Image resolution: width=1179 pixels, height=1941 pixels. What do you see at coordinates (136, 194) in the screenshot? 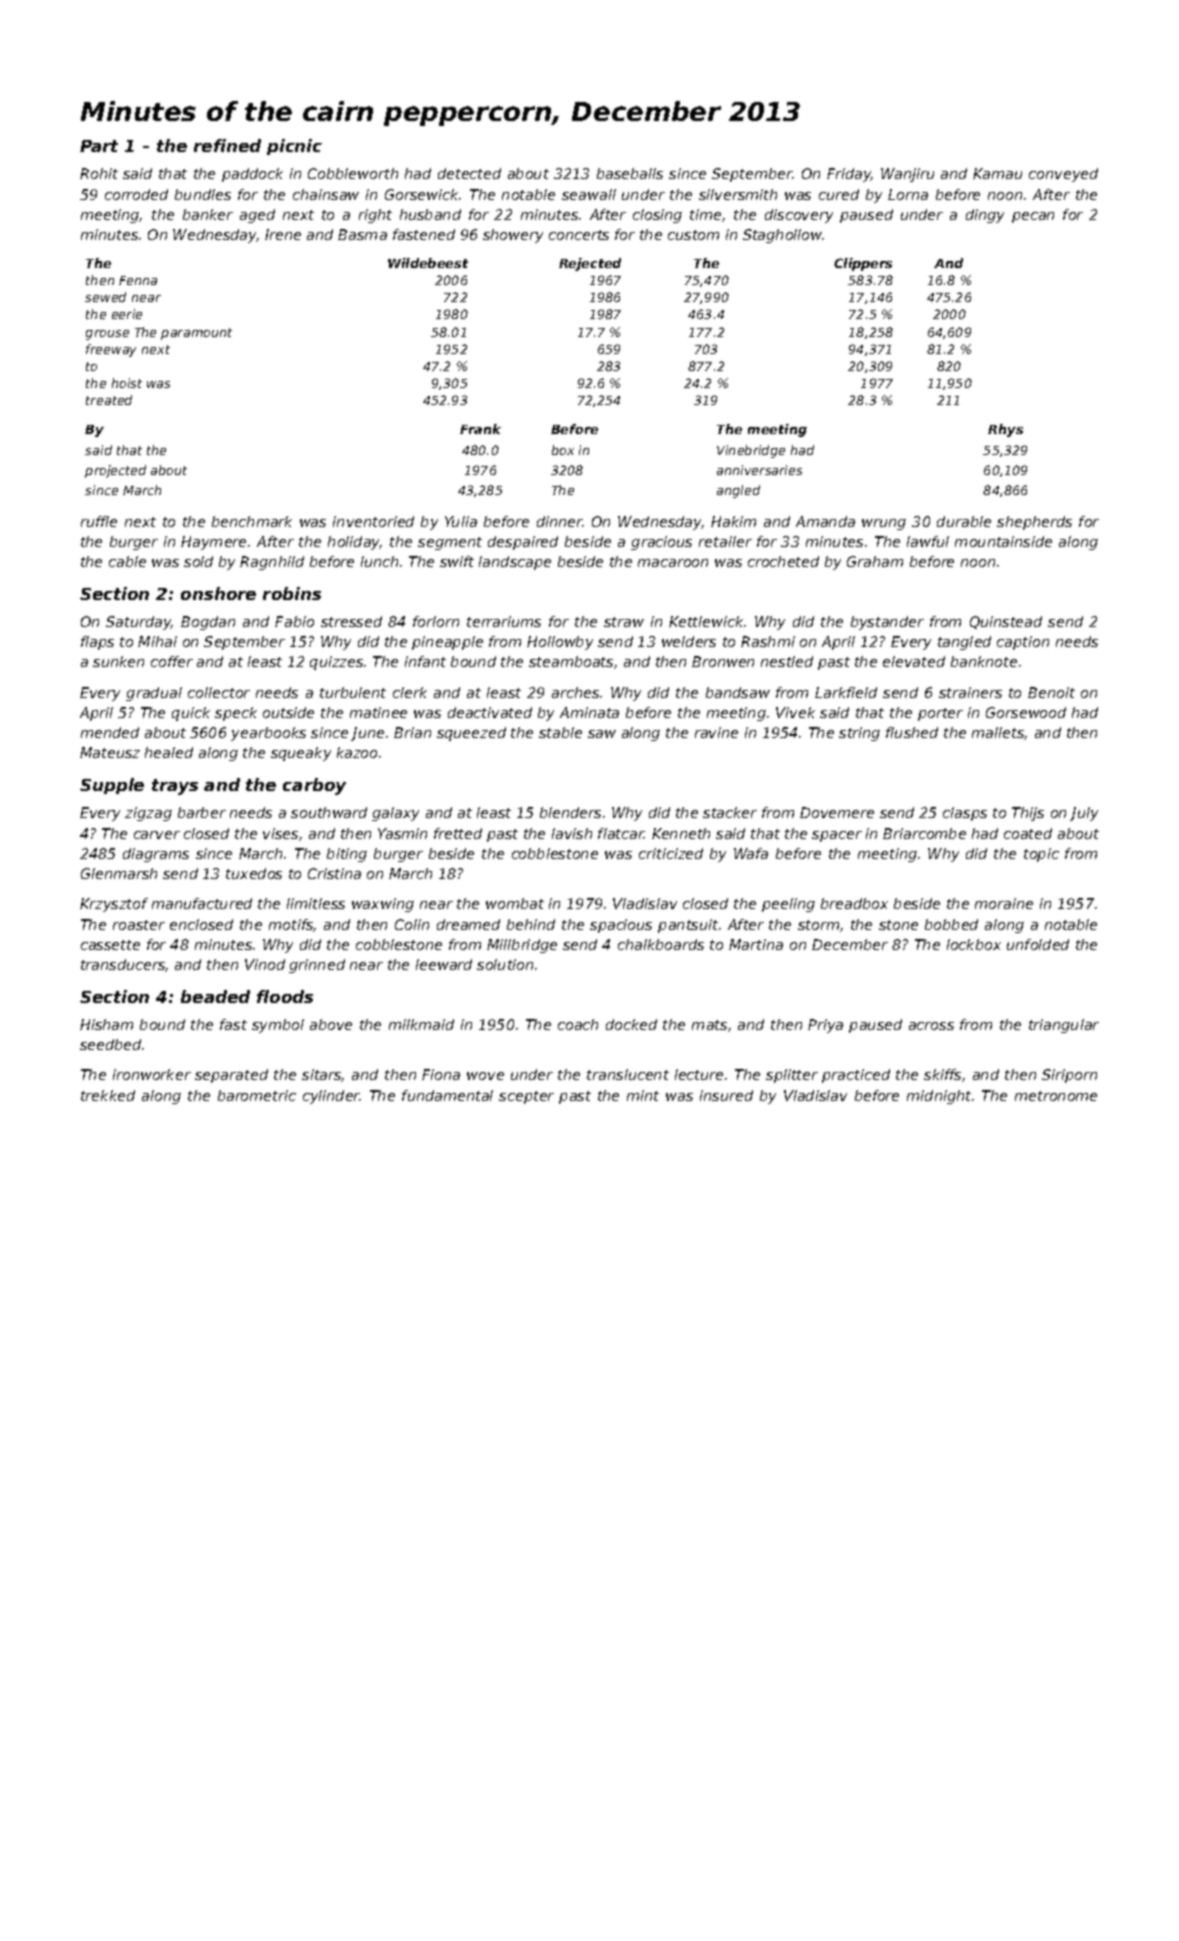
I see `corroded` at bounding box center [136, 194].
